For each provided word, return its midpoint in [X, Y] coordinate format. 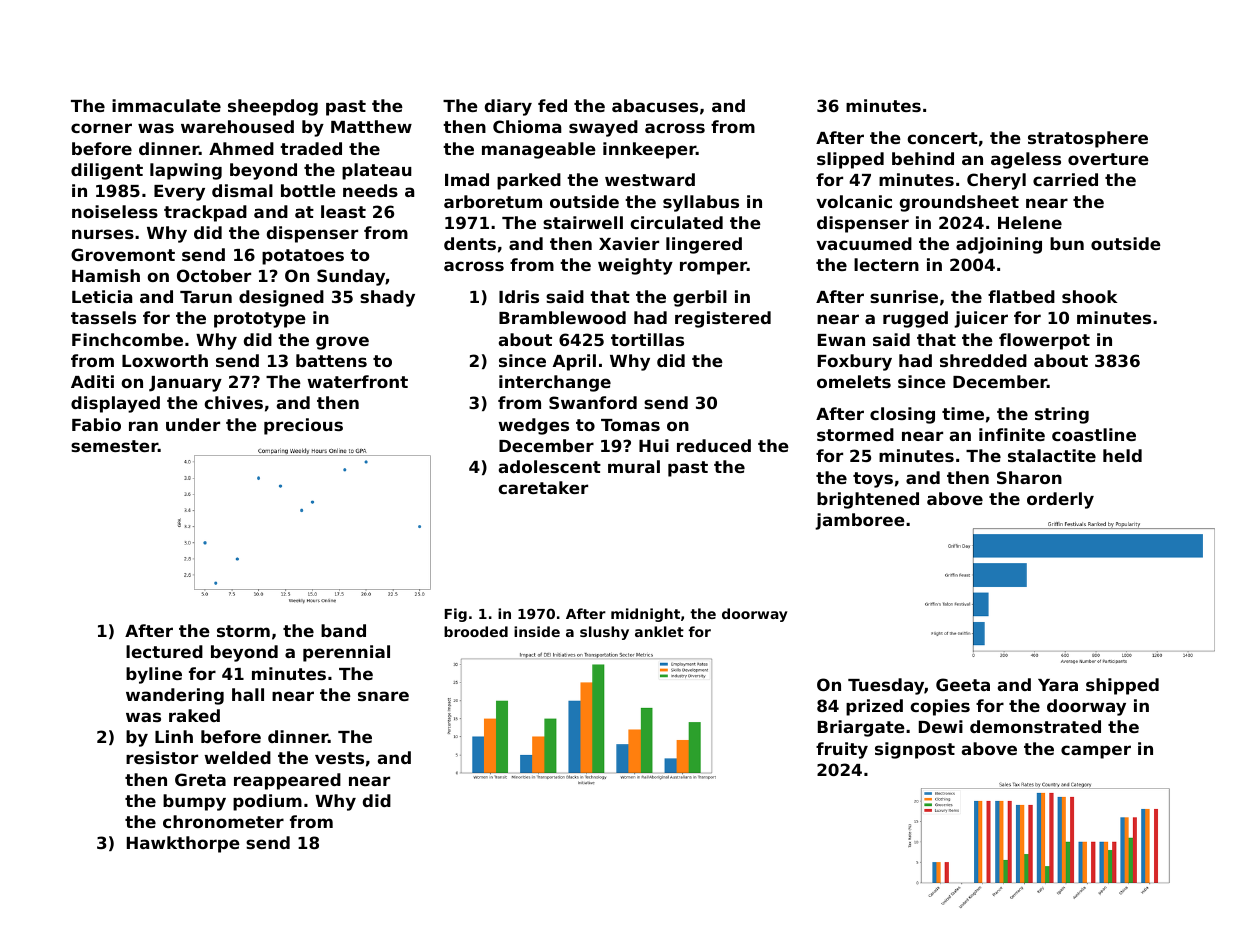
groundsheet [959, 203]
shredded [983, 360]
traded [311, 148]
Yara [1058, 685]
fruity [842, 750]
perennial [346, 653]
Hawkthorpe [183, 844]
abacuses [655, 105]
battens [331, 360]
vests [339, 758]
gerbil [700, 298]
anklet [659, 631]
